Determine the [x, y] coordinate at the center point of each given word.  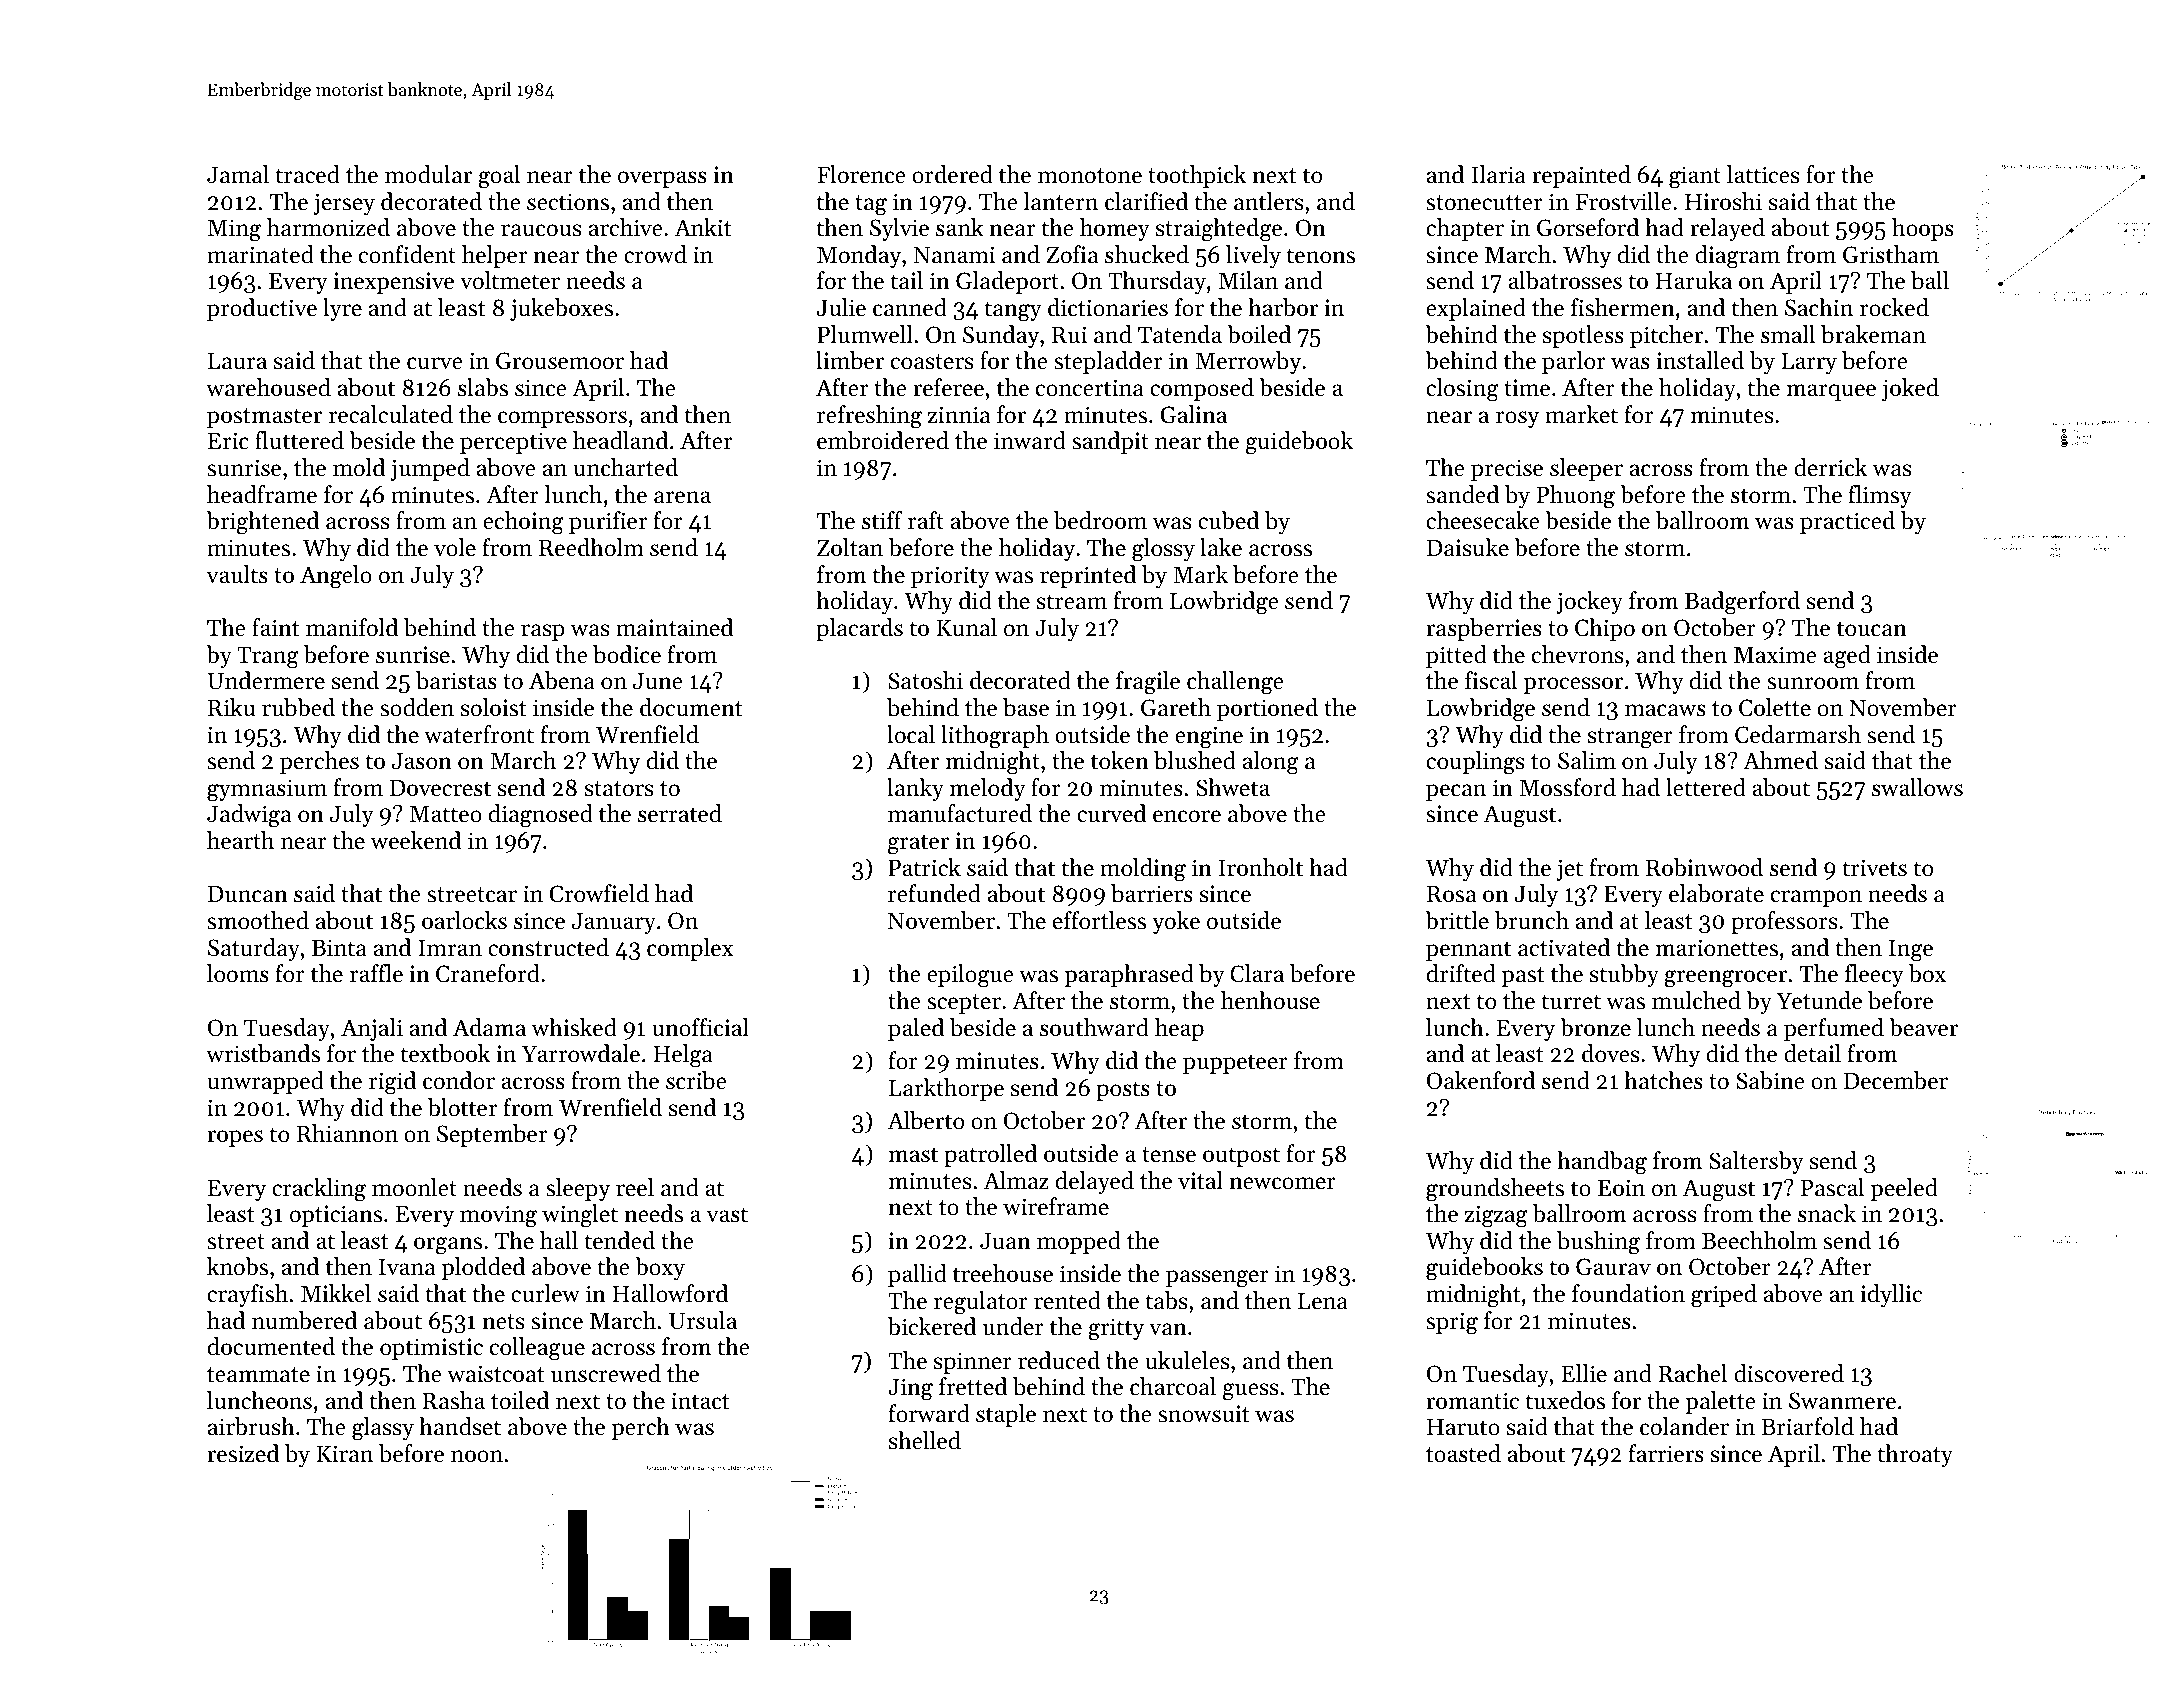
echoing [523, 523]
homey [1115, 229]
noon [477, 1456]
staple [1006, 1415]
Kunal [966, 627]
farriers [1666, 1453]
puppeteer [1235, 1064]
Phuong [1575, 497]
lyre [342, 309]
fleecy [1874, 975]
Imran [450, 948]
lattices [1763, 174]
